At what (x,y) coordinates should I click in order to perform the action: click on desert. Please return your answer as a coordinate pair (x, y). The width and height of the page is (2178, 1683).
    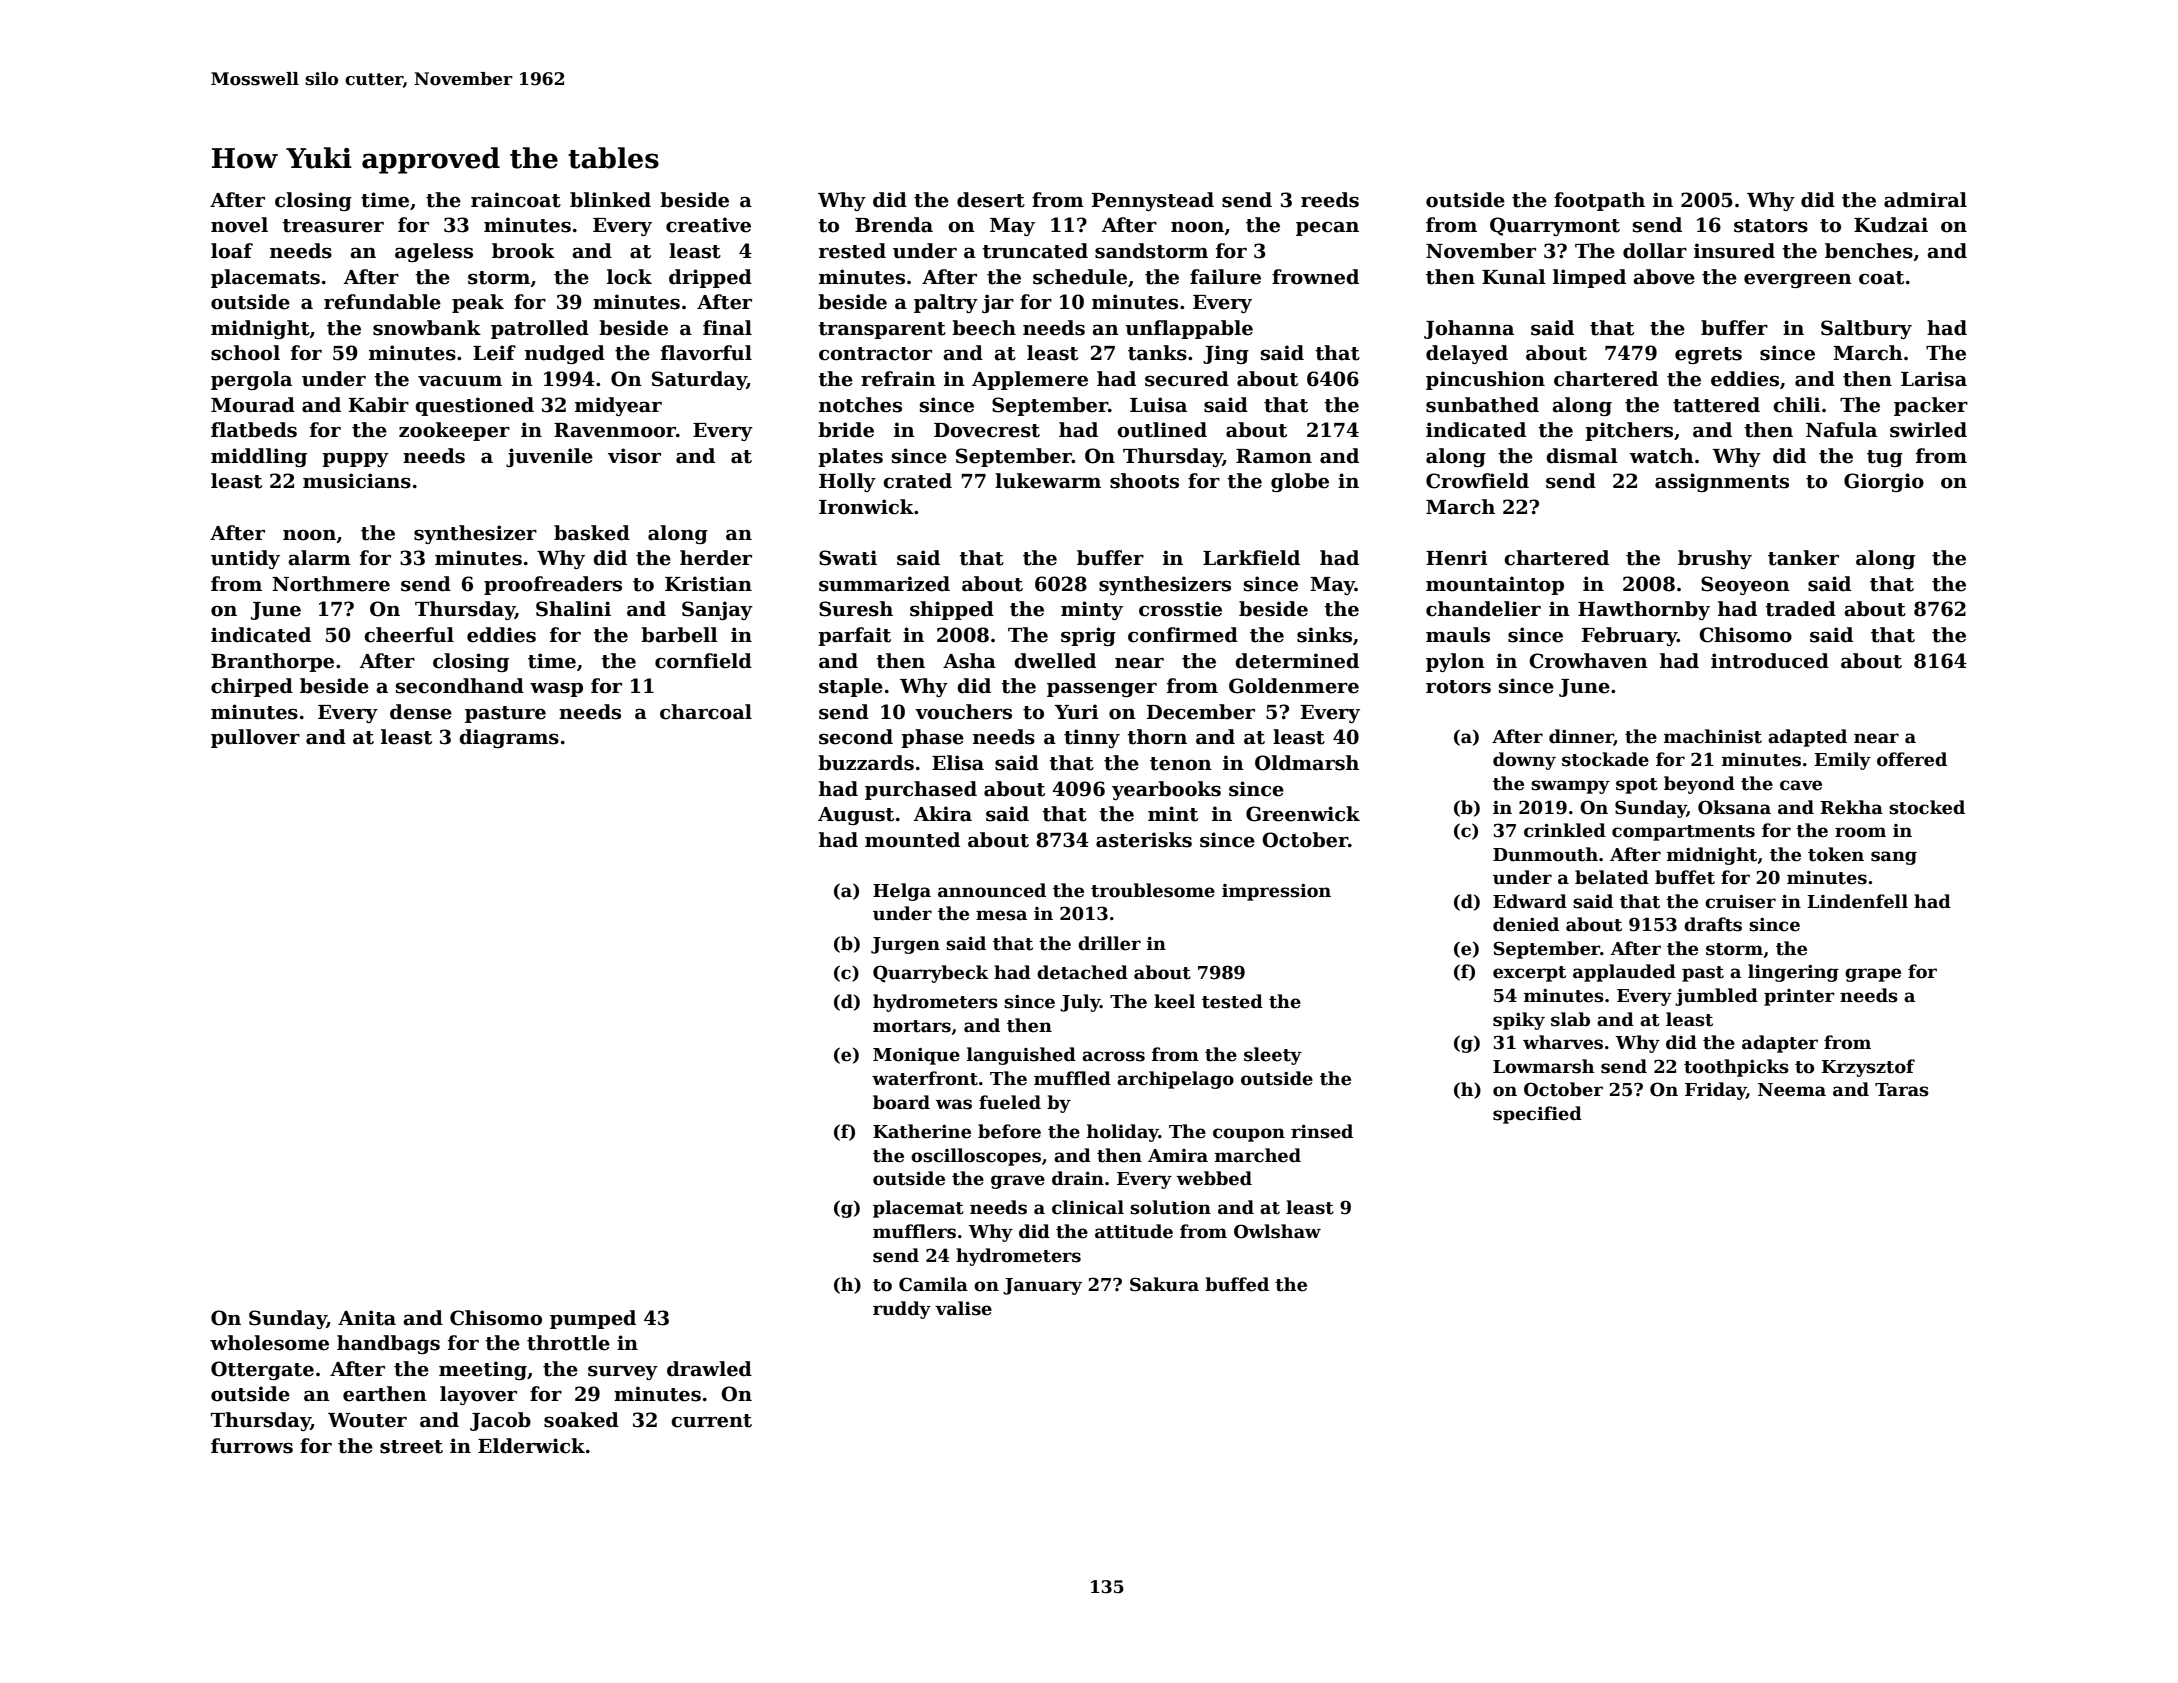
    Looking at the image, I should click on (991, 200).
